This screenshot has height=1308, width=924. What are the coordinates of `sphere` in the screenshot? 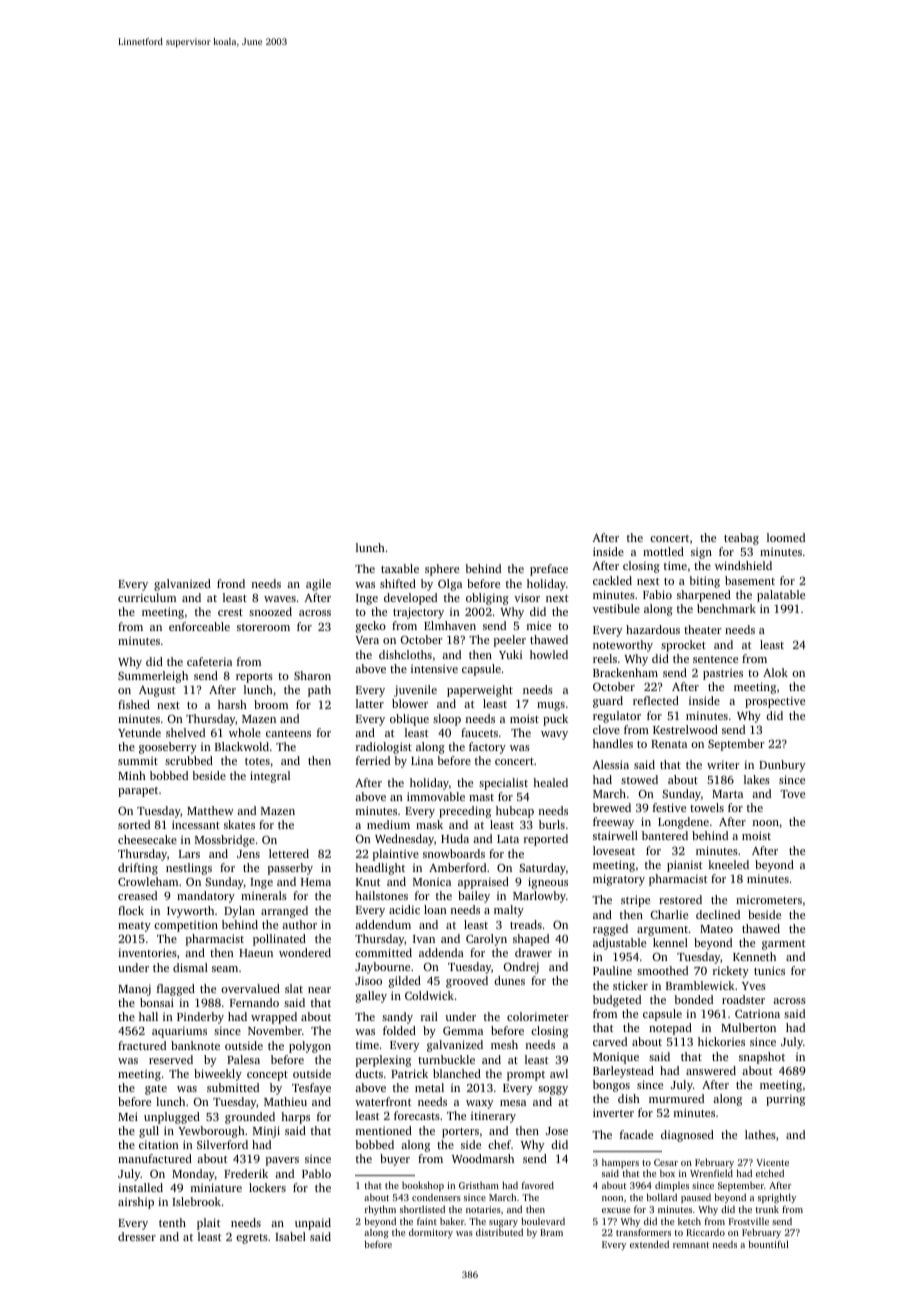 It's located at (442, 570).
